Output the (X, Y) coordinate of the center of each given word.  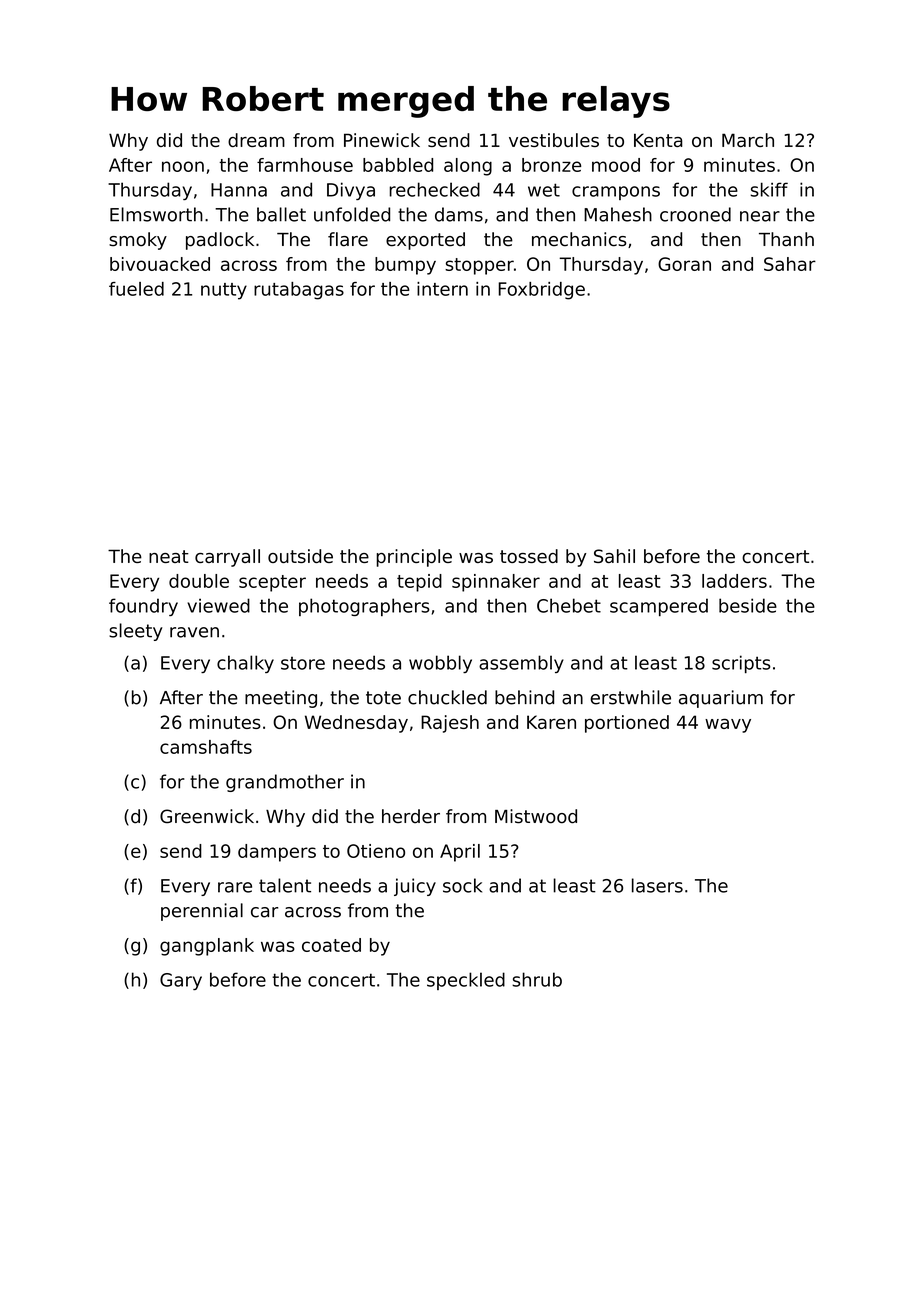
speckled (466, 981)
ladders (734, 581)
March (748, 140)
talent (285, 885)
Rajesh (450, 724)
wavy (728, 725)
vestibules (554, 140)
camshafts (206, 747)
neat (169, 556)
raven (194, 632)
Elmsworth (156, 214)
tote (383, 698)
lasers (657, 885)
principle (414, 558)
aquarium (721, 699)
